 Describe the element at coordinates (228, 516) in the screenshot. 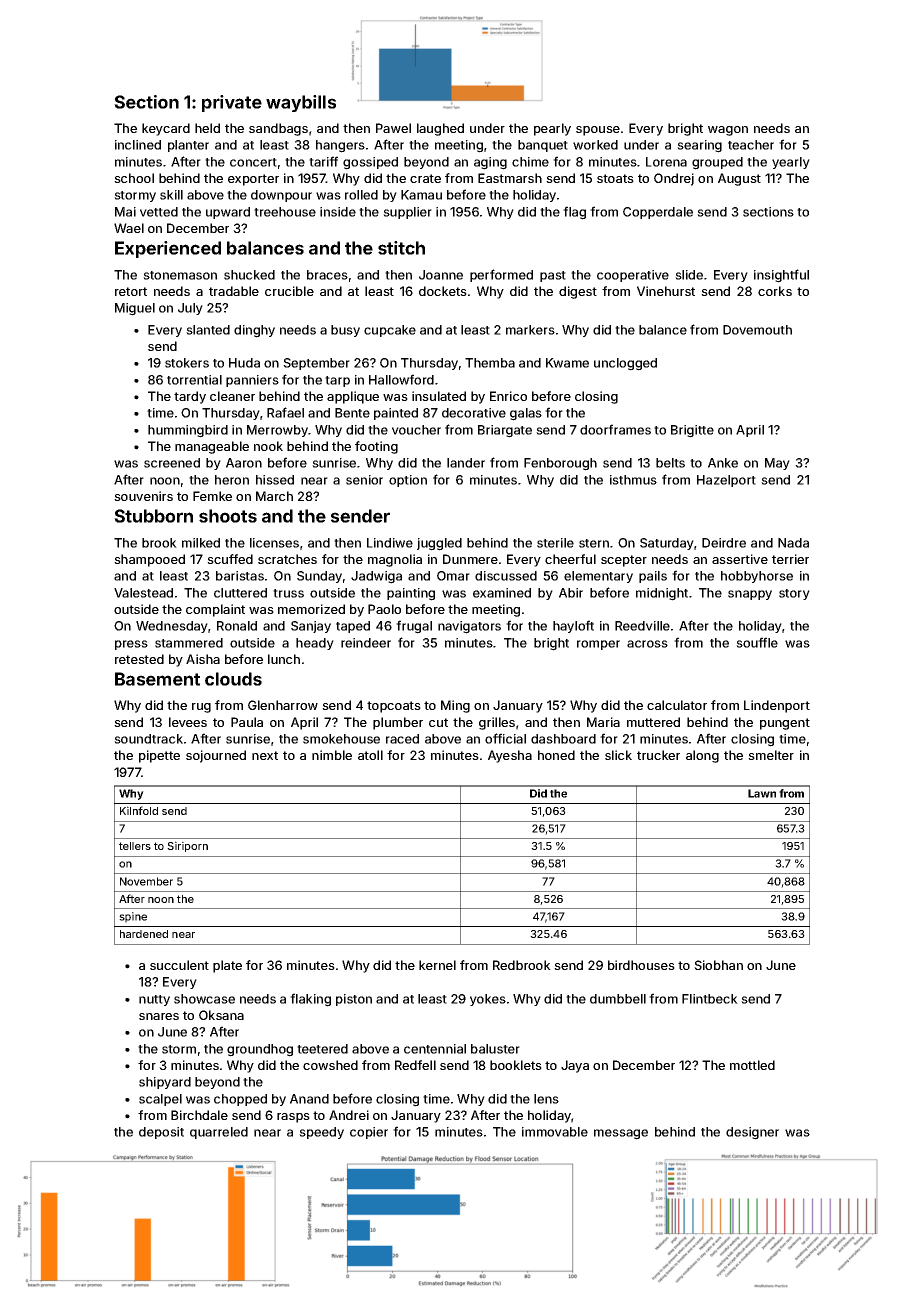

I see `shoots` at that location.
